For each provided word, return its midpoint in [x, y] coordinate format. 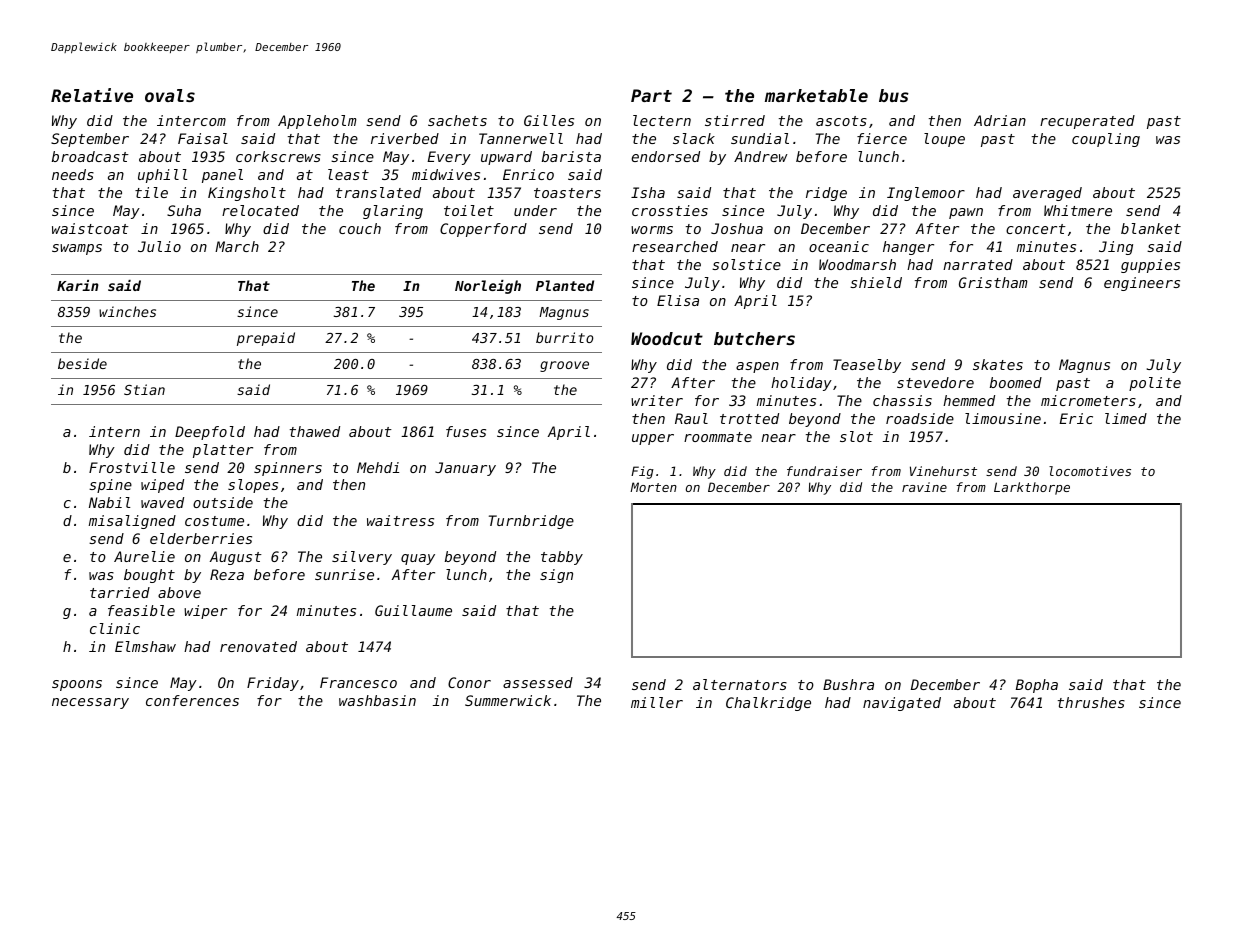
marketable [816, 95]
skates [998, 364]
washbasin [377, 700]
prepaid [266, 339]
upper [653, 439]
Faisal [203, 138]
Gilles [549, 120]
